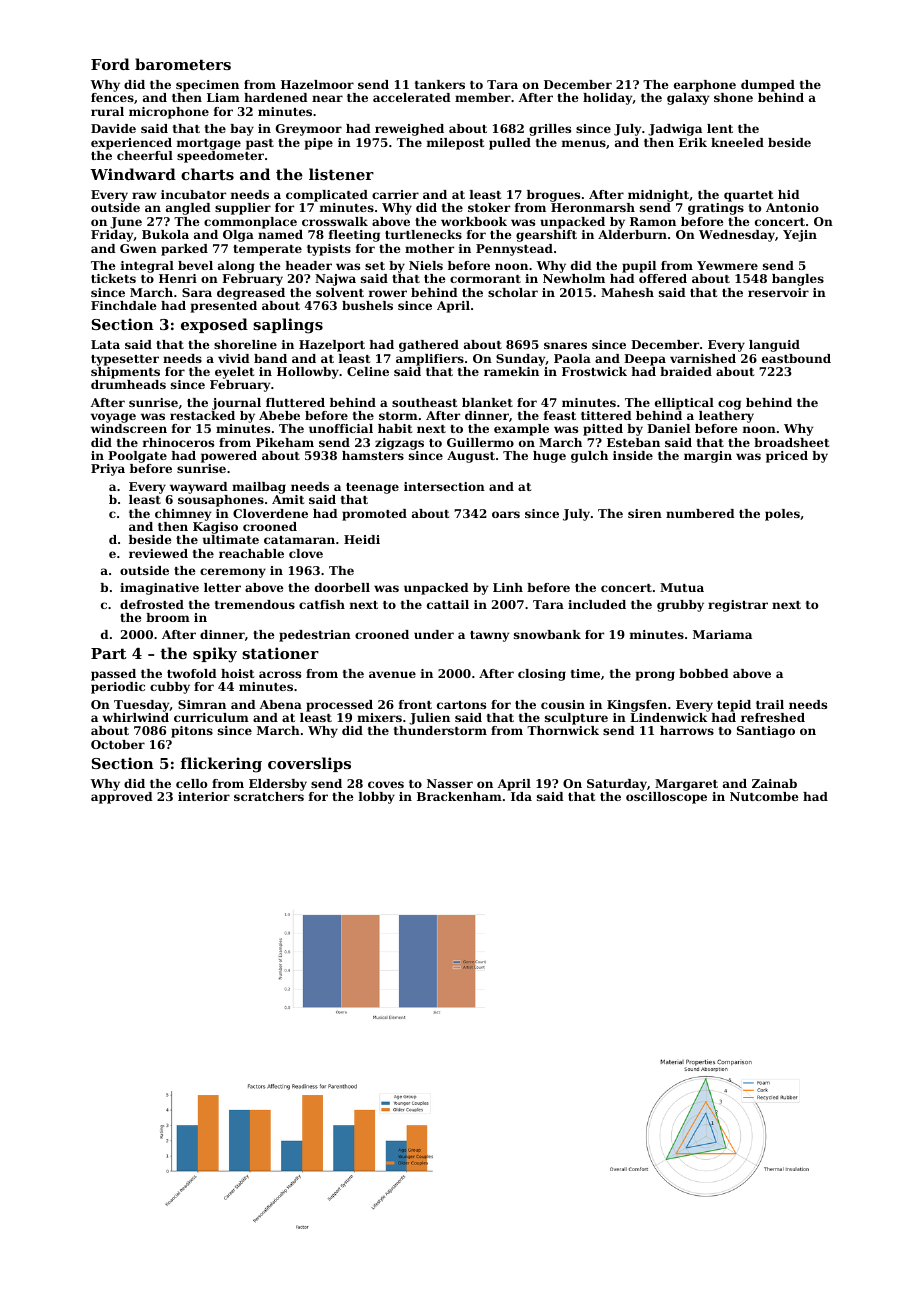 The image size is (924, 1308). What do you see at coordinates (748, 196) in the page?
I see `quartet` at bounding box center [748, 196].
